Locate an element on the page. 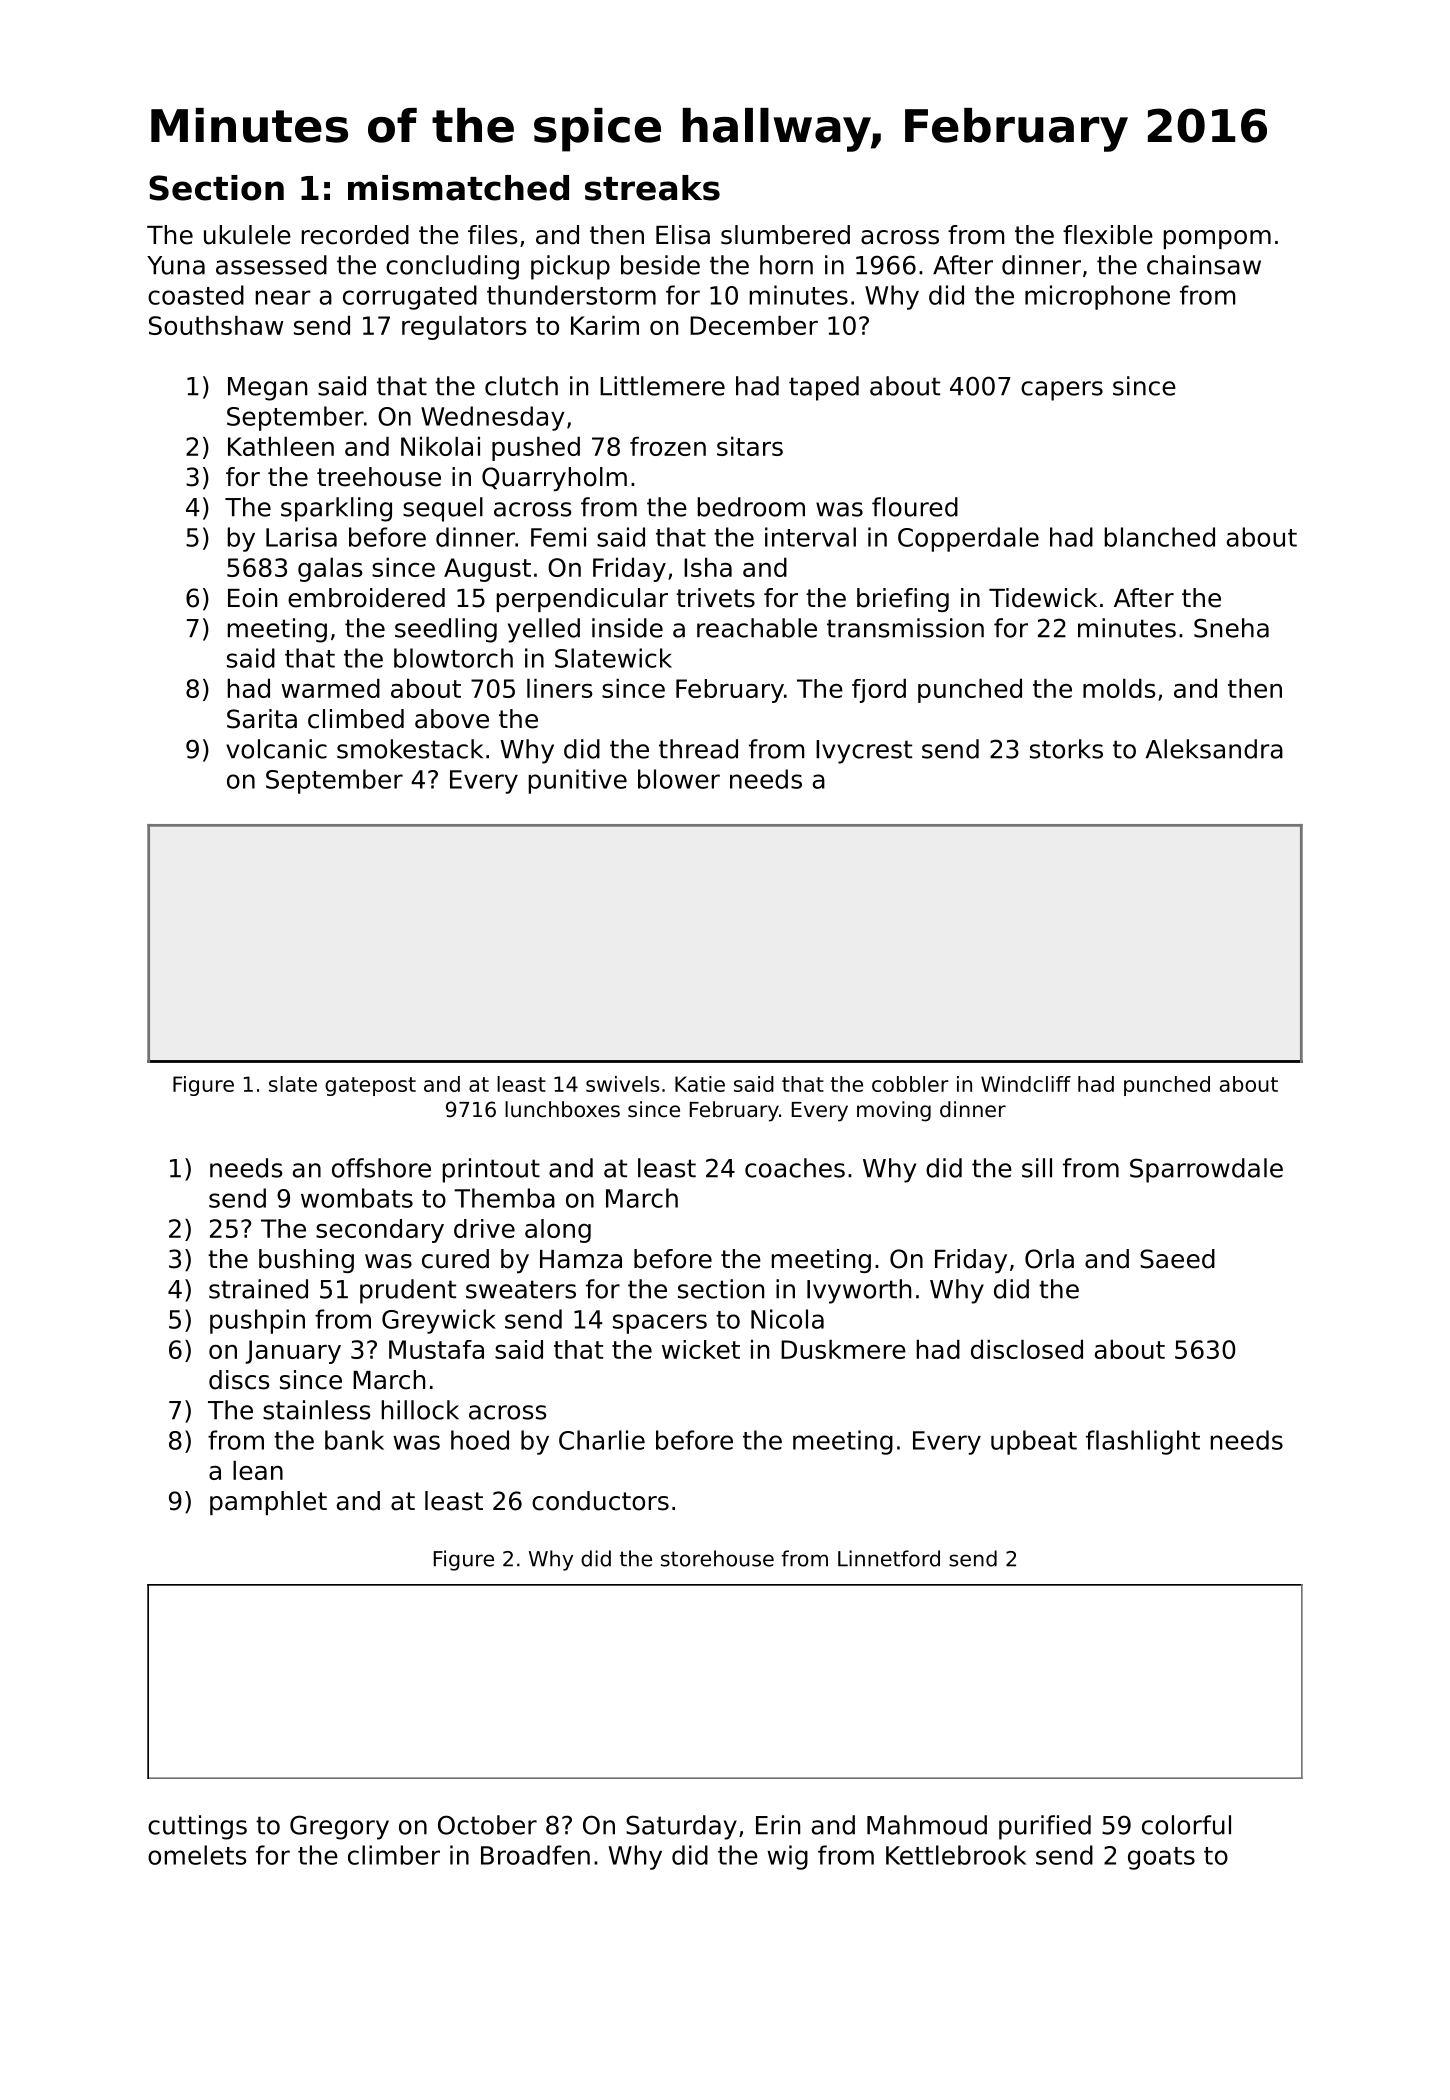 The width and height of the document is (1450, 2100). Saeed is located at coordinates (1177, 1259).
